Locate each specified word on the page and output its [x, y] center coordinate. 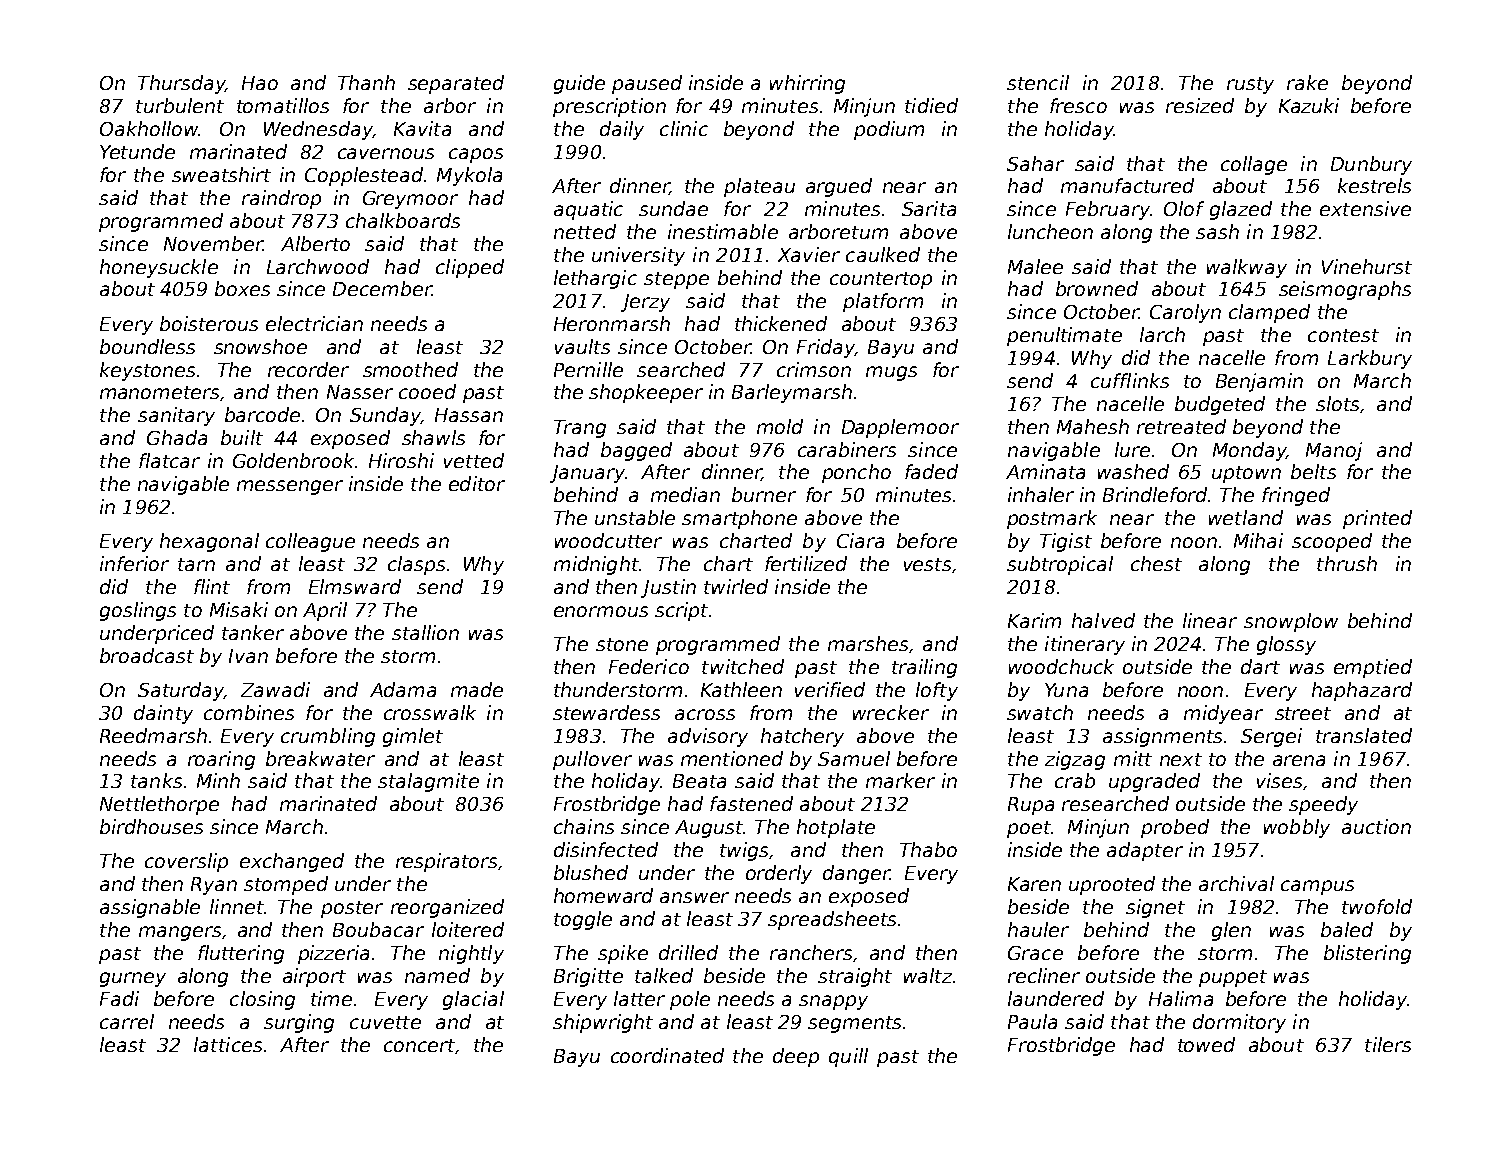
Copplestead [364, 176]
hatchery [802, 737]
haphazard [1362, 691]
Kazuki [1309, 105]
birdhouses [151, 826]
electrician [314, 323]
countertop [881, 280]
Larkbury [1370, 359]
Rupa [1031, 806]
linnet [237, 906]
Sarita [929, 208]
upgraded [1154, 782]
